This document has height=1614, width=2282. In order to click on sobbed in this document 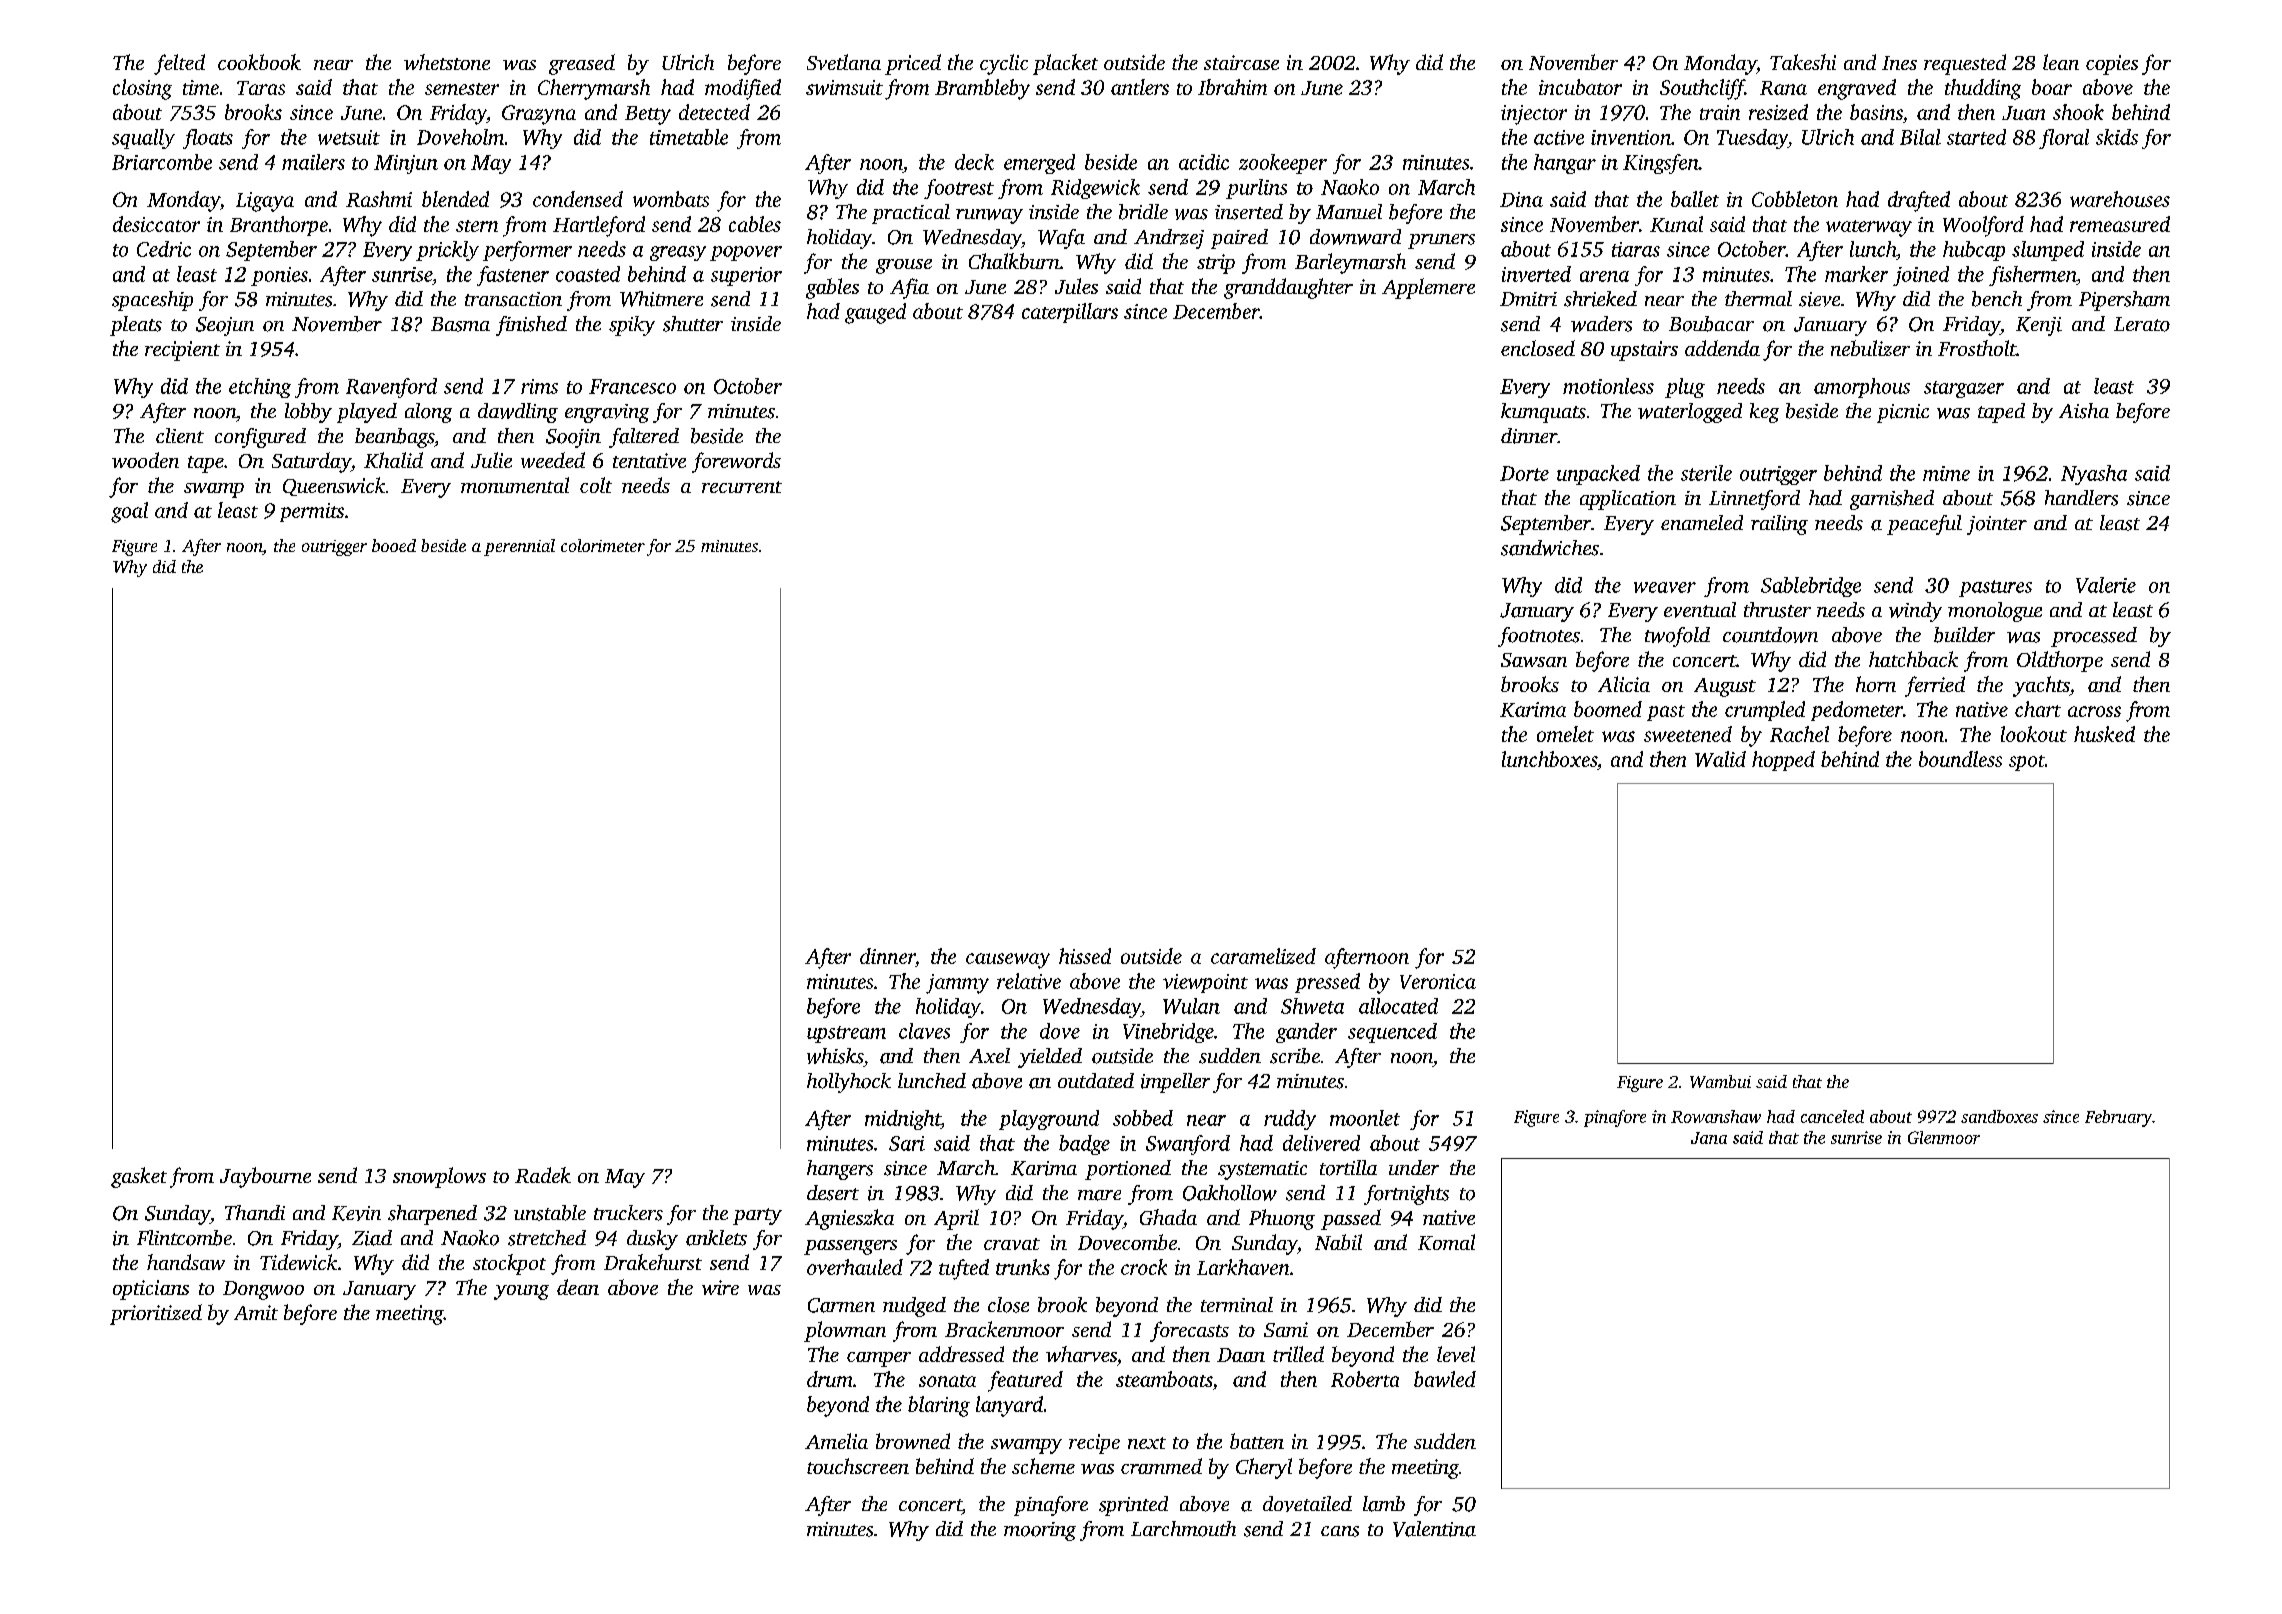, I will do `click(1143, 1118)`.
